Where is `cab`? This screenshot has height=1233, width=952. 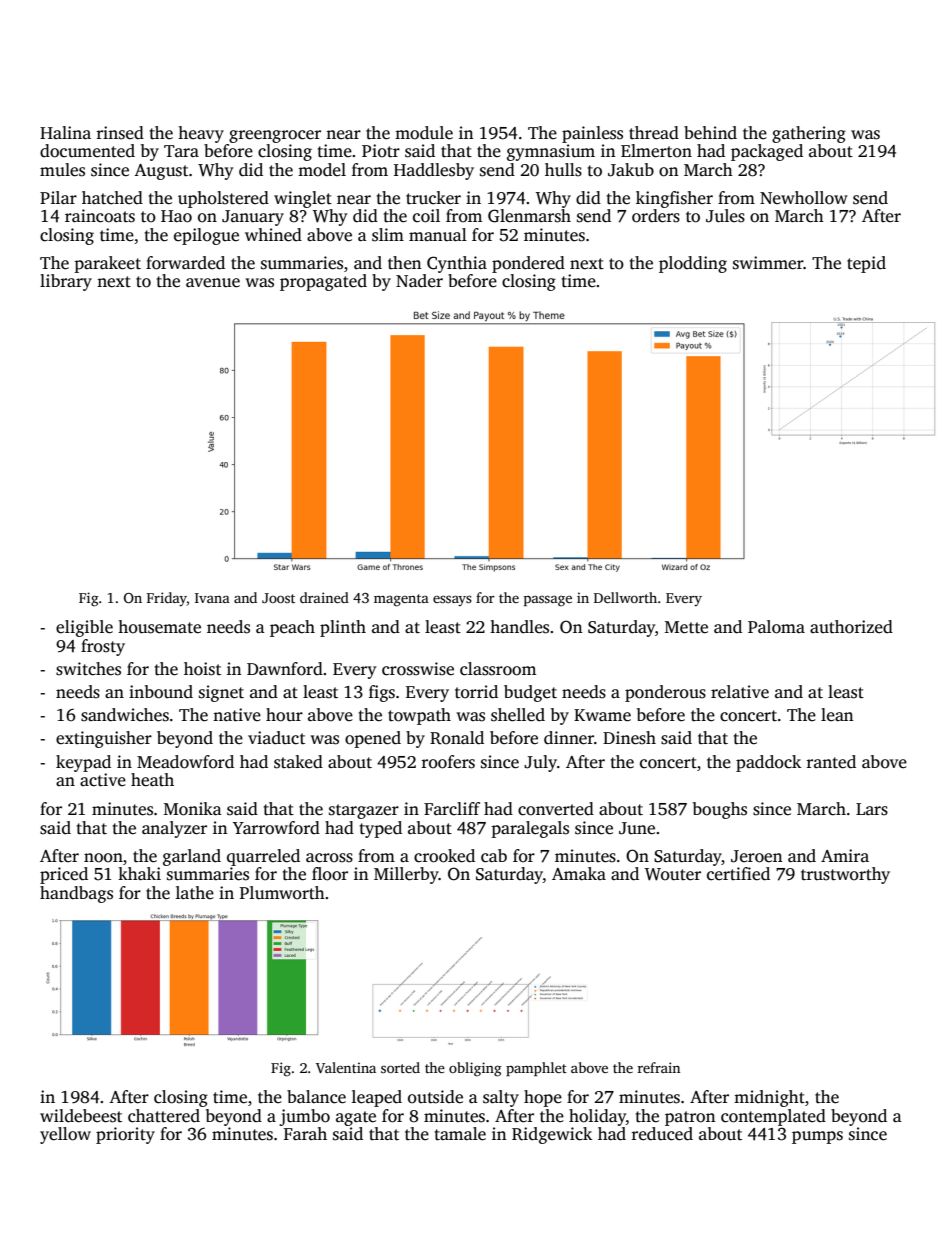
cab is located at coordinates (494, 856).
